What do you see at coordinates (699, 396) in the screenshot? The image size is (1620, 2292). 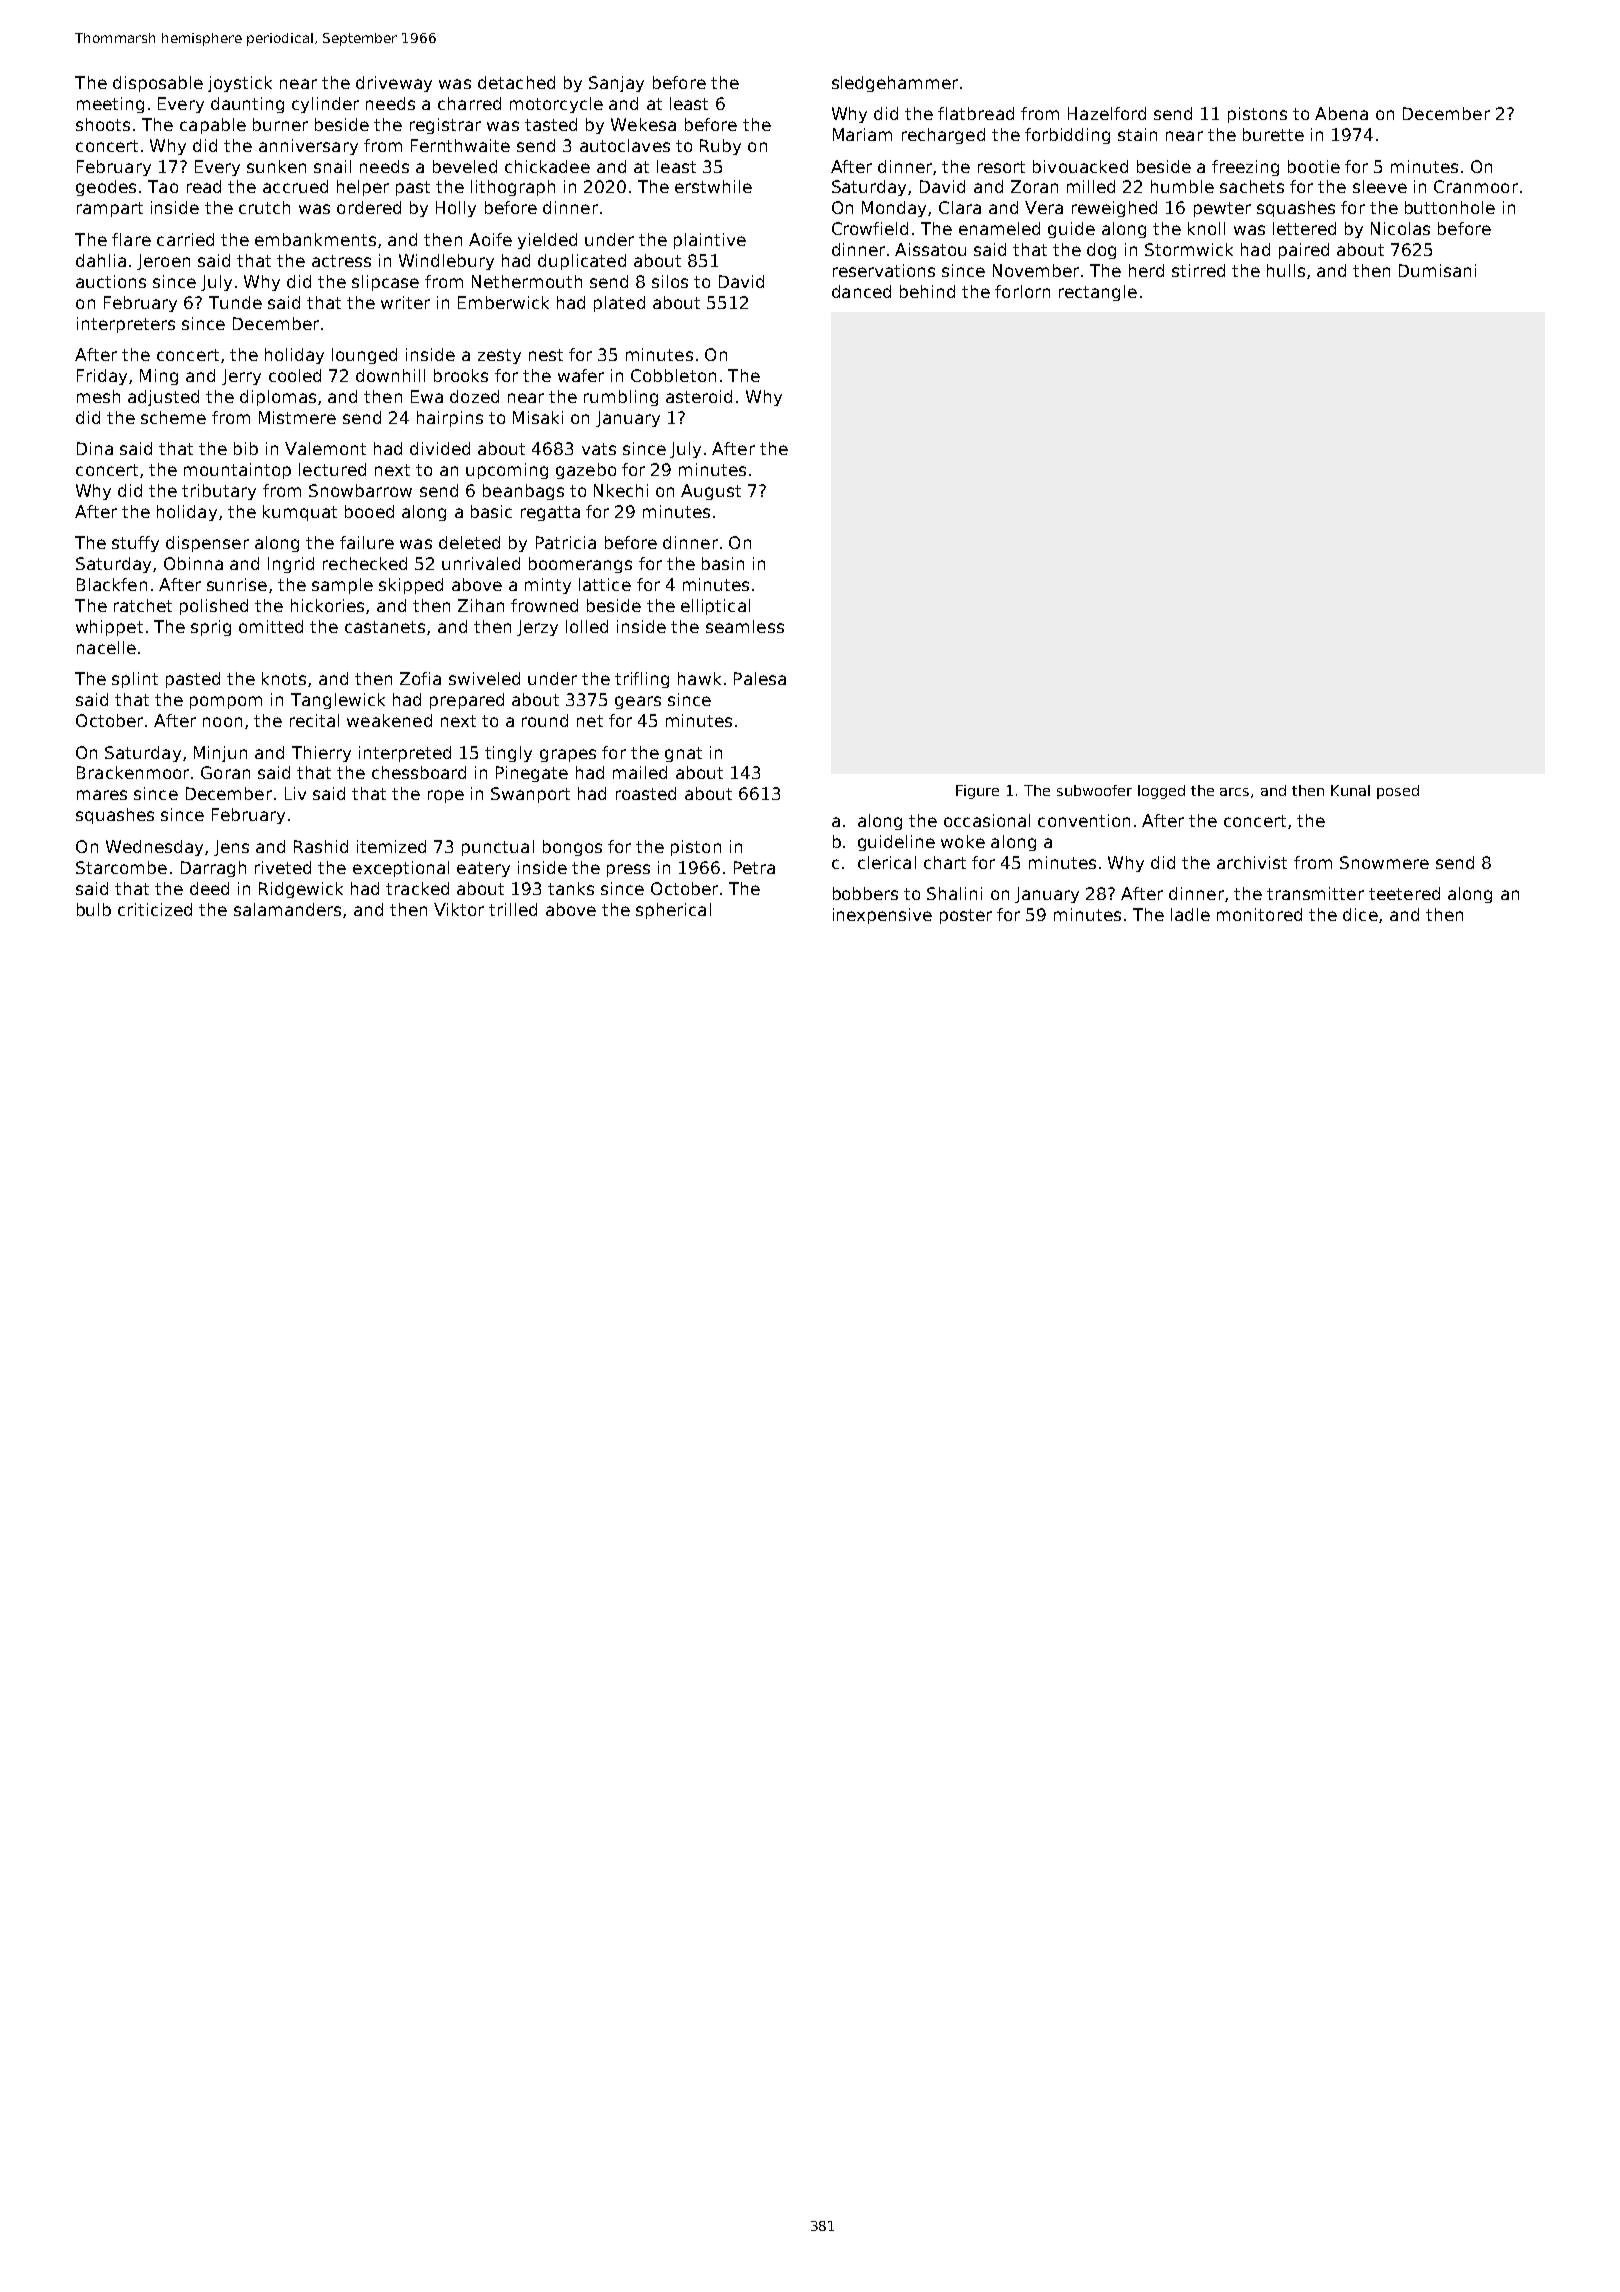 I see `asteroid` at bounding box center [699, 396].
